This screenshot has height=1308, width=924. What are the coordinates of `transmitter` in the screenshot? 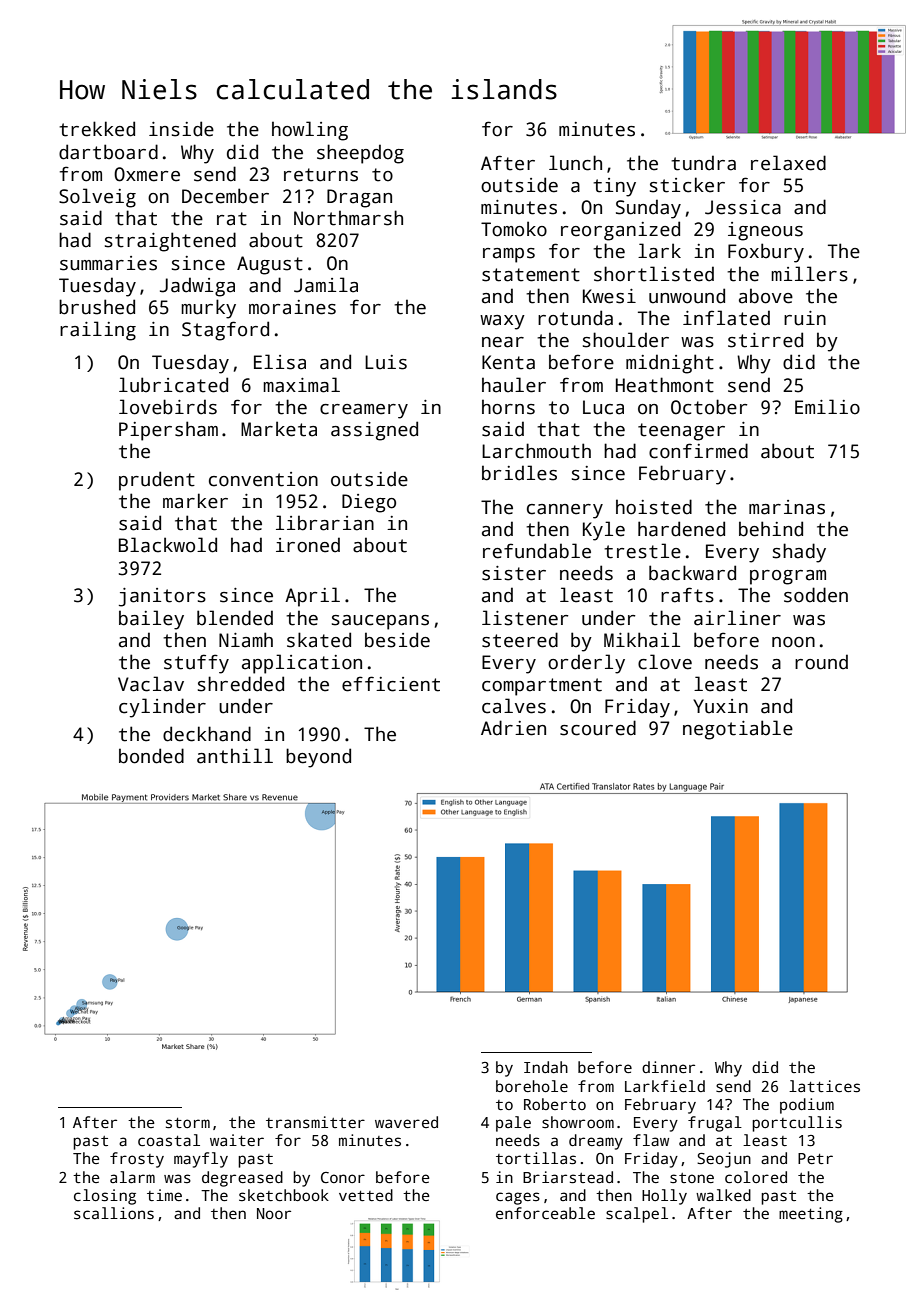 It's located at (315, 1122).
